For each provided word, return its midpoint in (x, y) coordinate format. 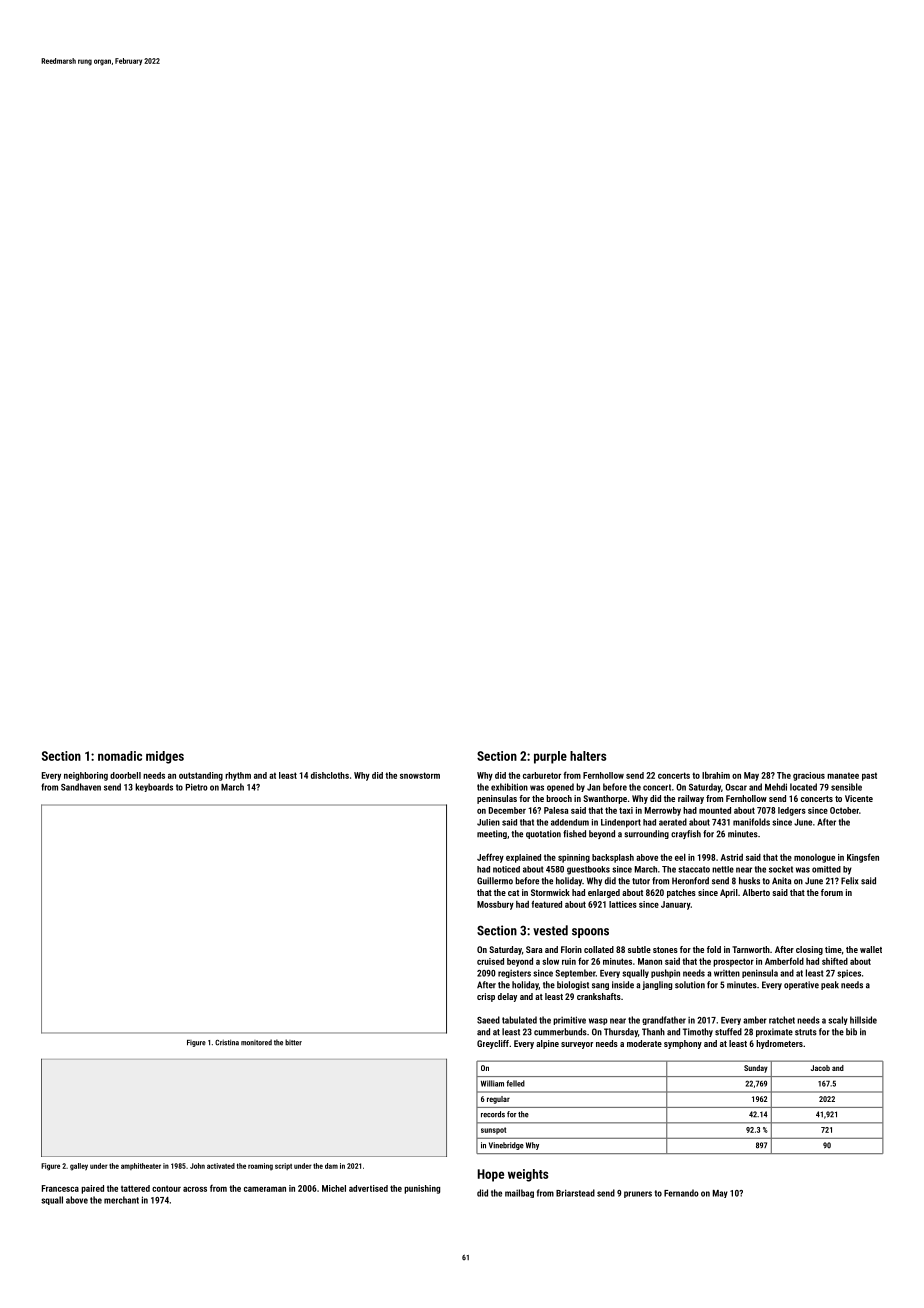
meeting (492, 834)
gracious (809, 776)
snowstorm (420, 775)
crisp (486, 997)
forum (832, 892)
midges (165, 757)
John (197, 1166)
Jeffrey (490, 858)
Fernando (681, 1193)
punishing (422, 1189)
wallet (871, 949)
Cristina (227, 1042)
